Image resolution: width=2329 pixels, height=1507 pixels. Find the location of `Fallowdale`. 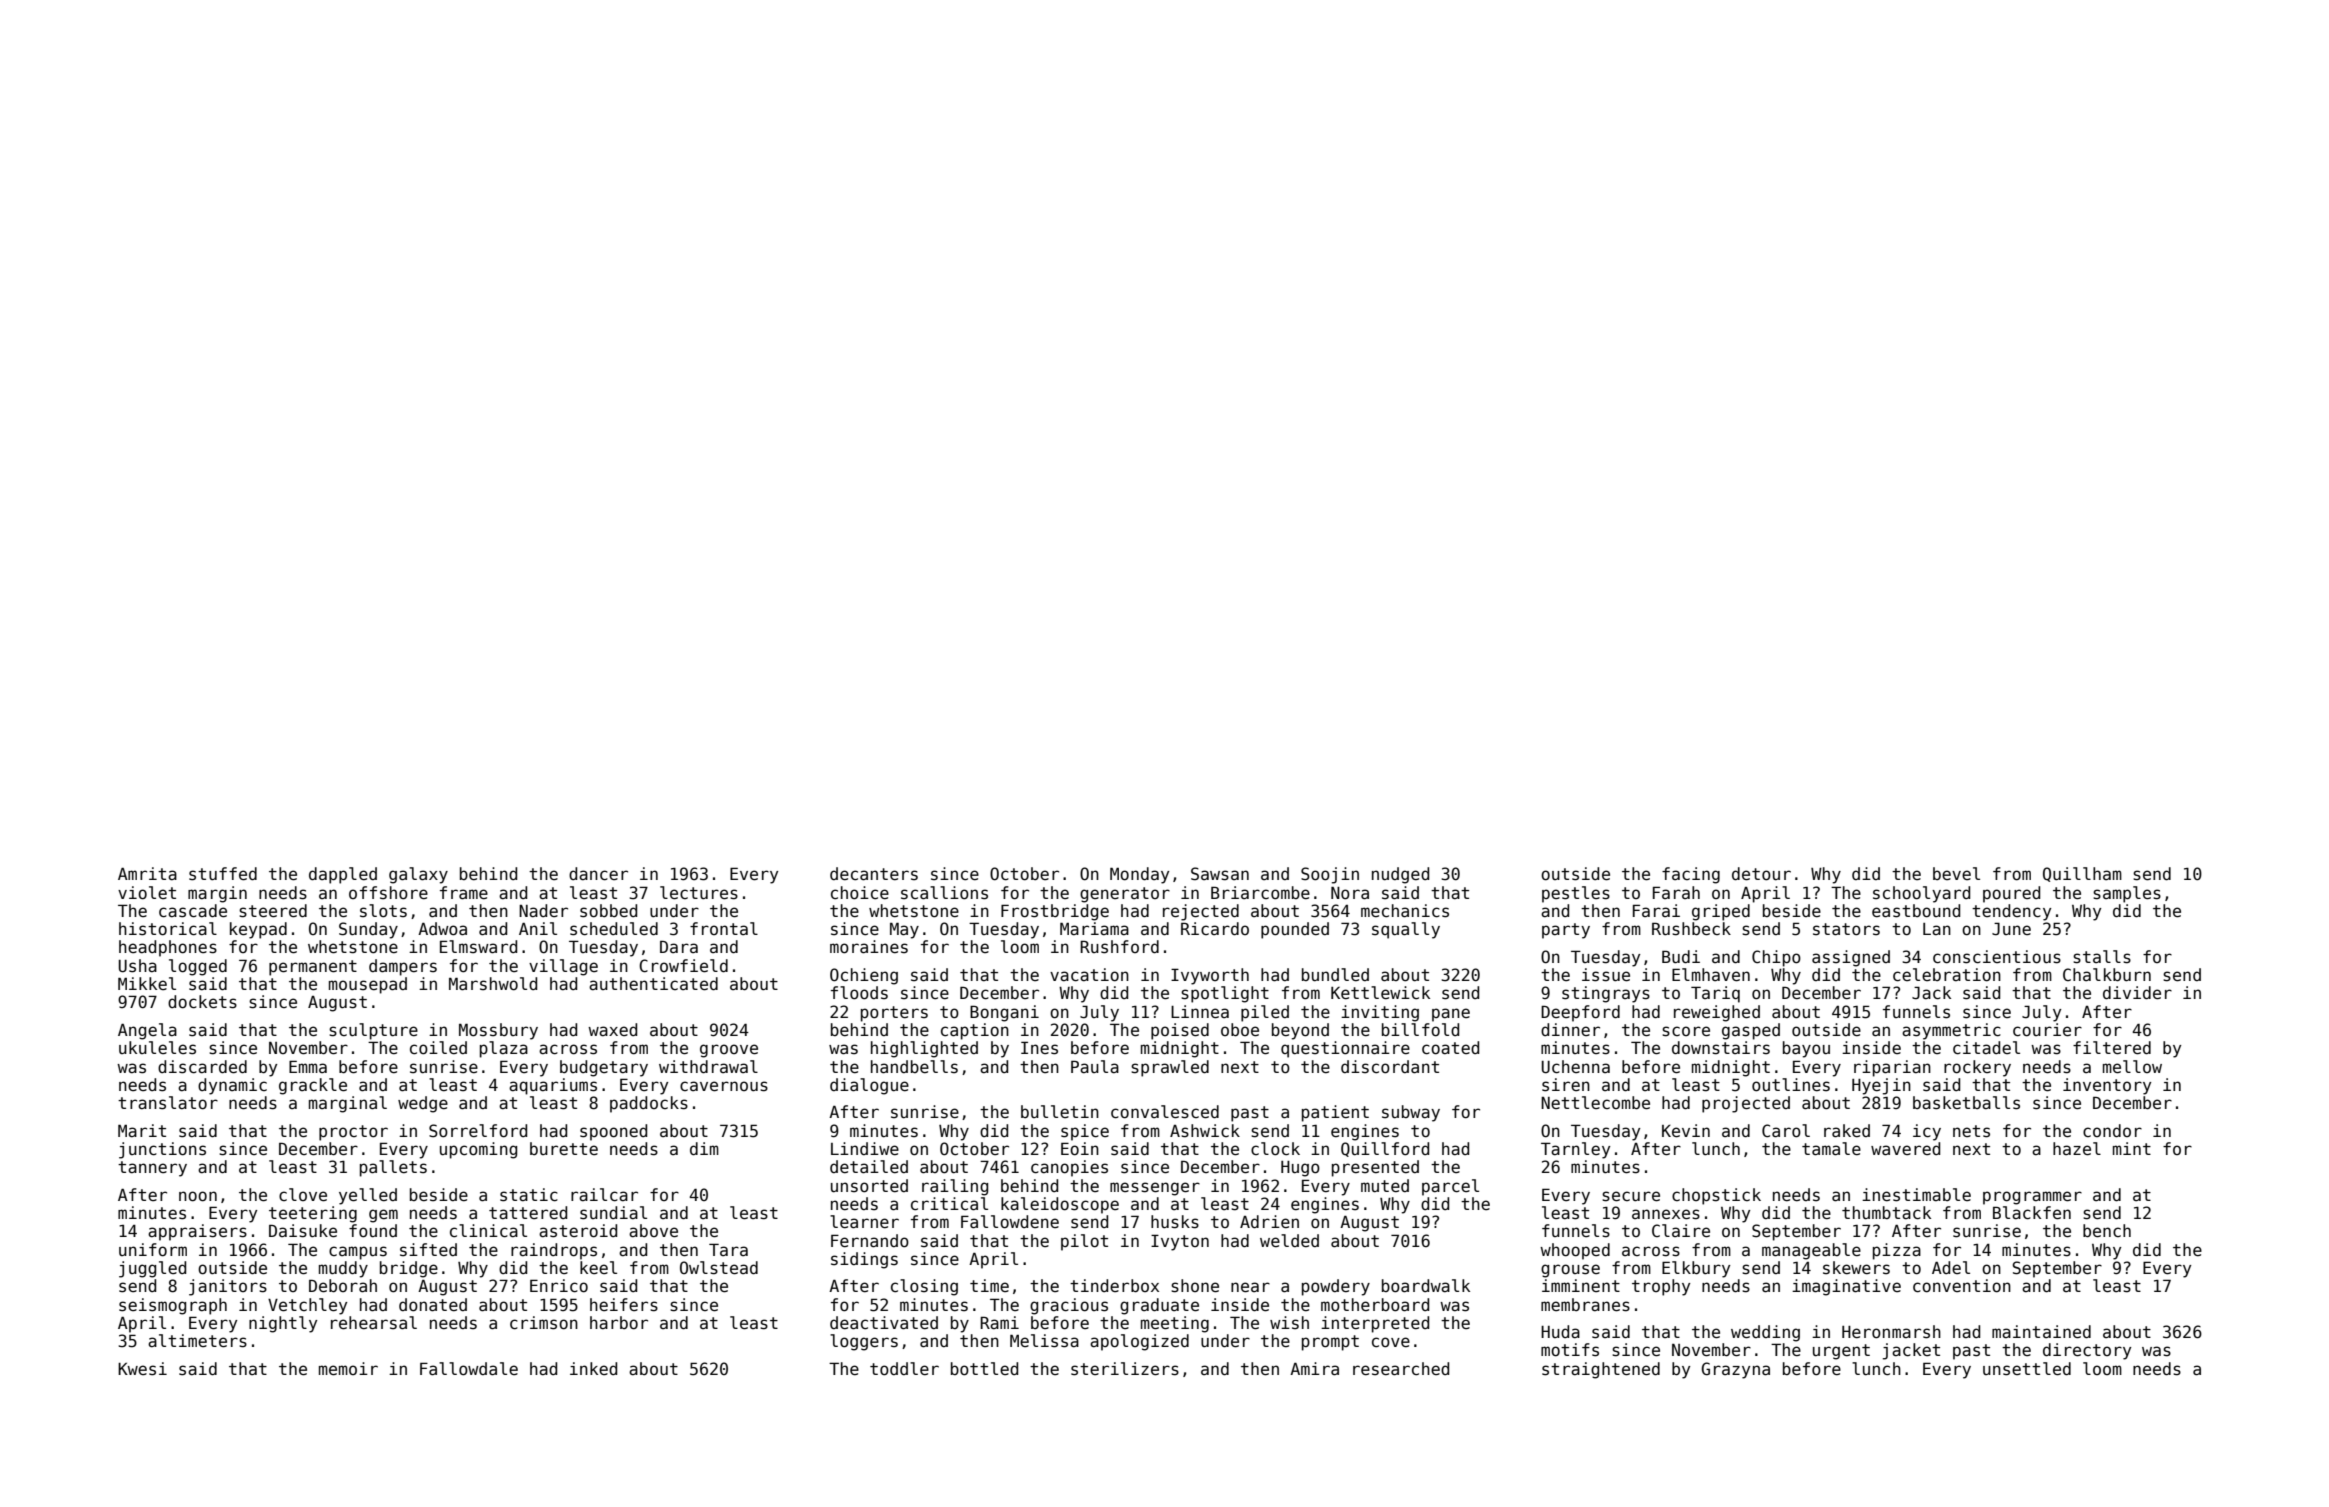

Fallowdale is located at coordinates (469, 1369).
